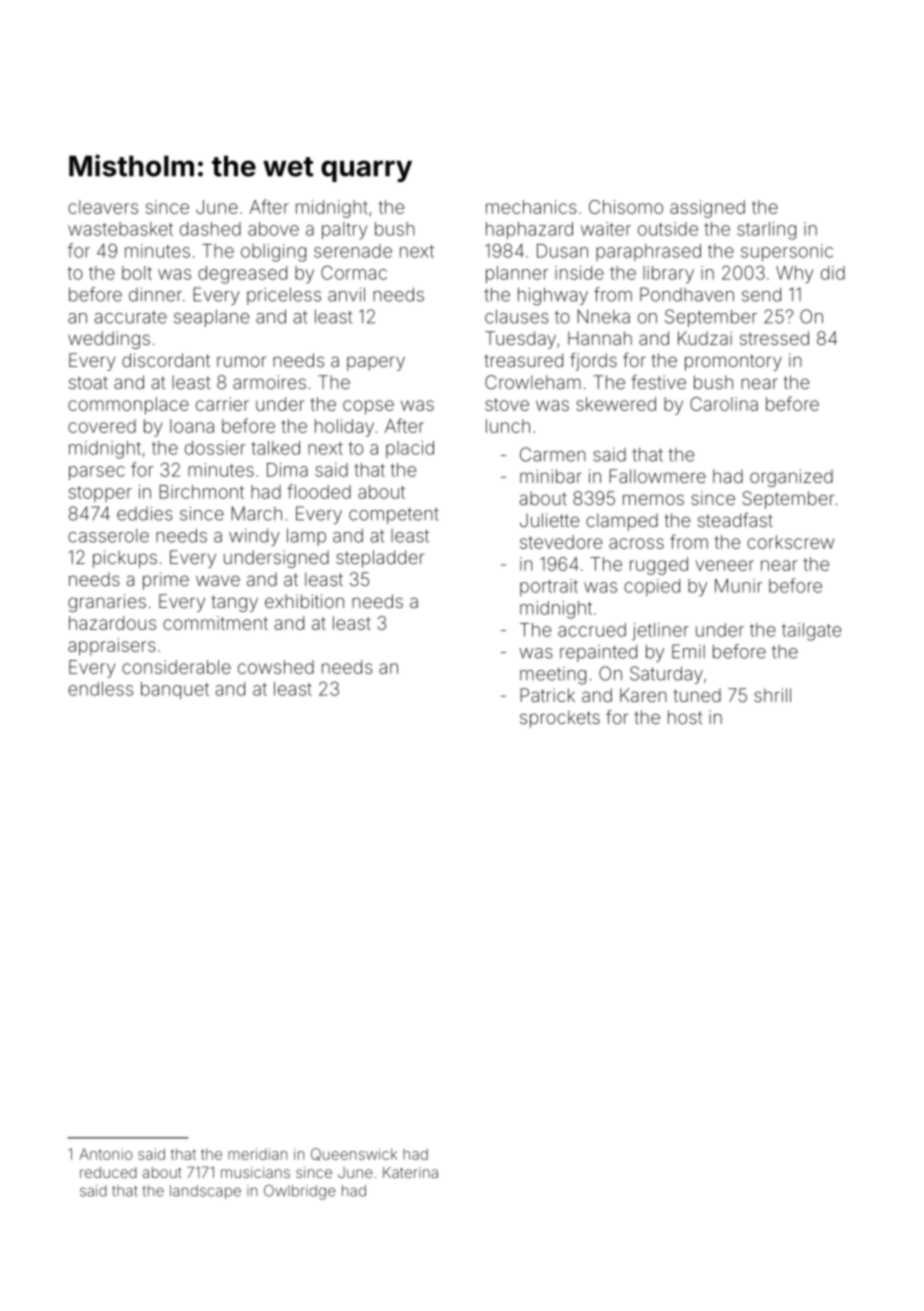  Describe the element at coordinates (547, 695) in the image. I see `Patrick` at that location.
